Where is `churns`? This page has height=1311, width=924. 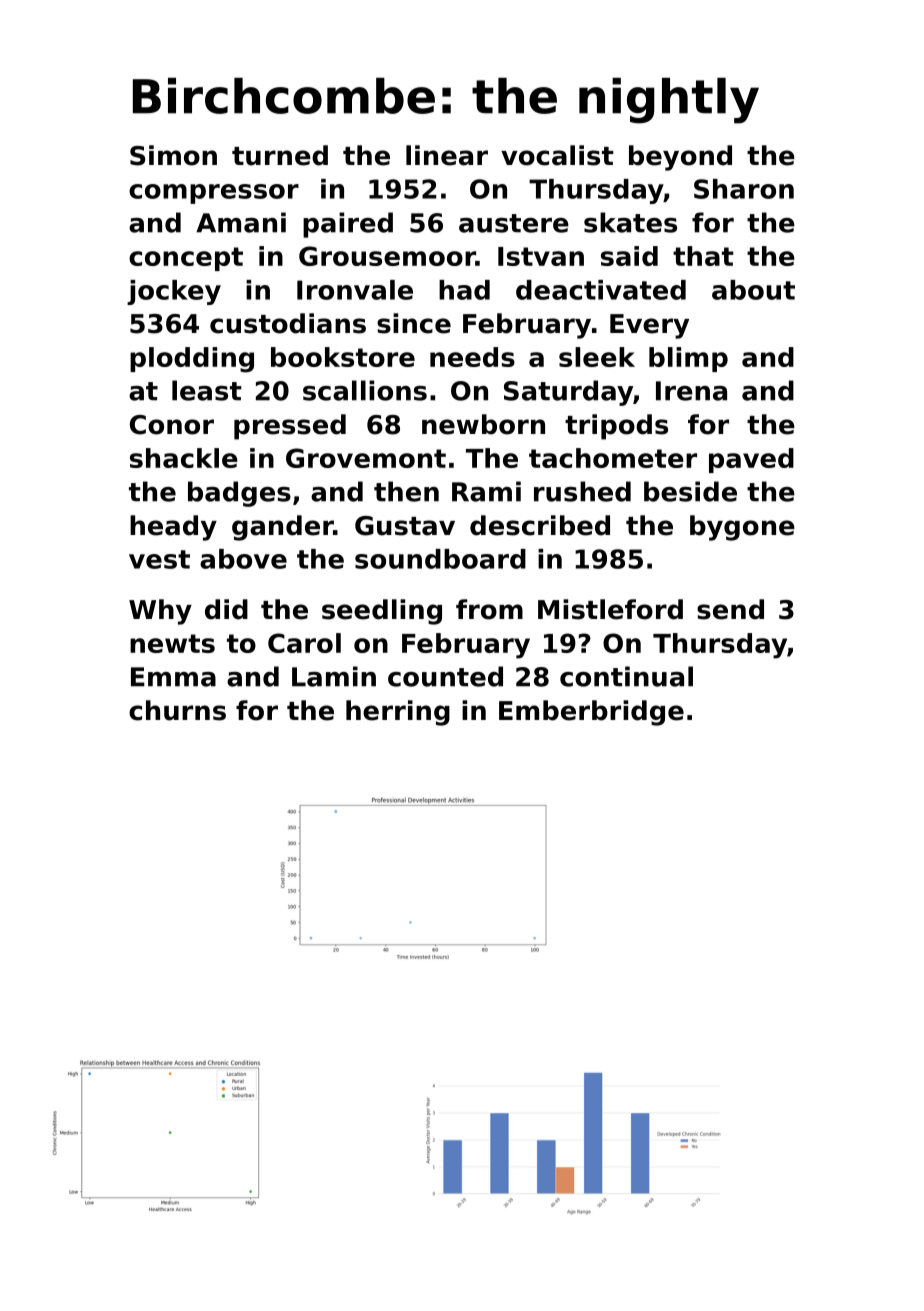
churns is located at coordinates (177, 710).
